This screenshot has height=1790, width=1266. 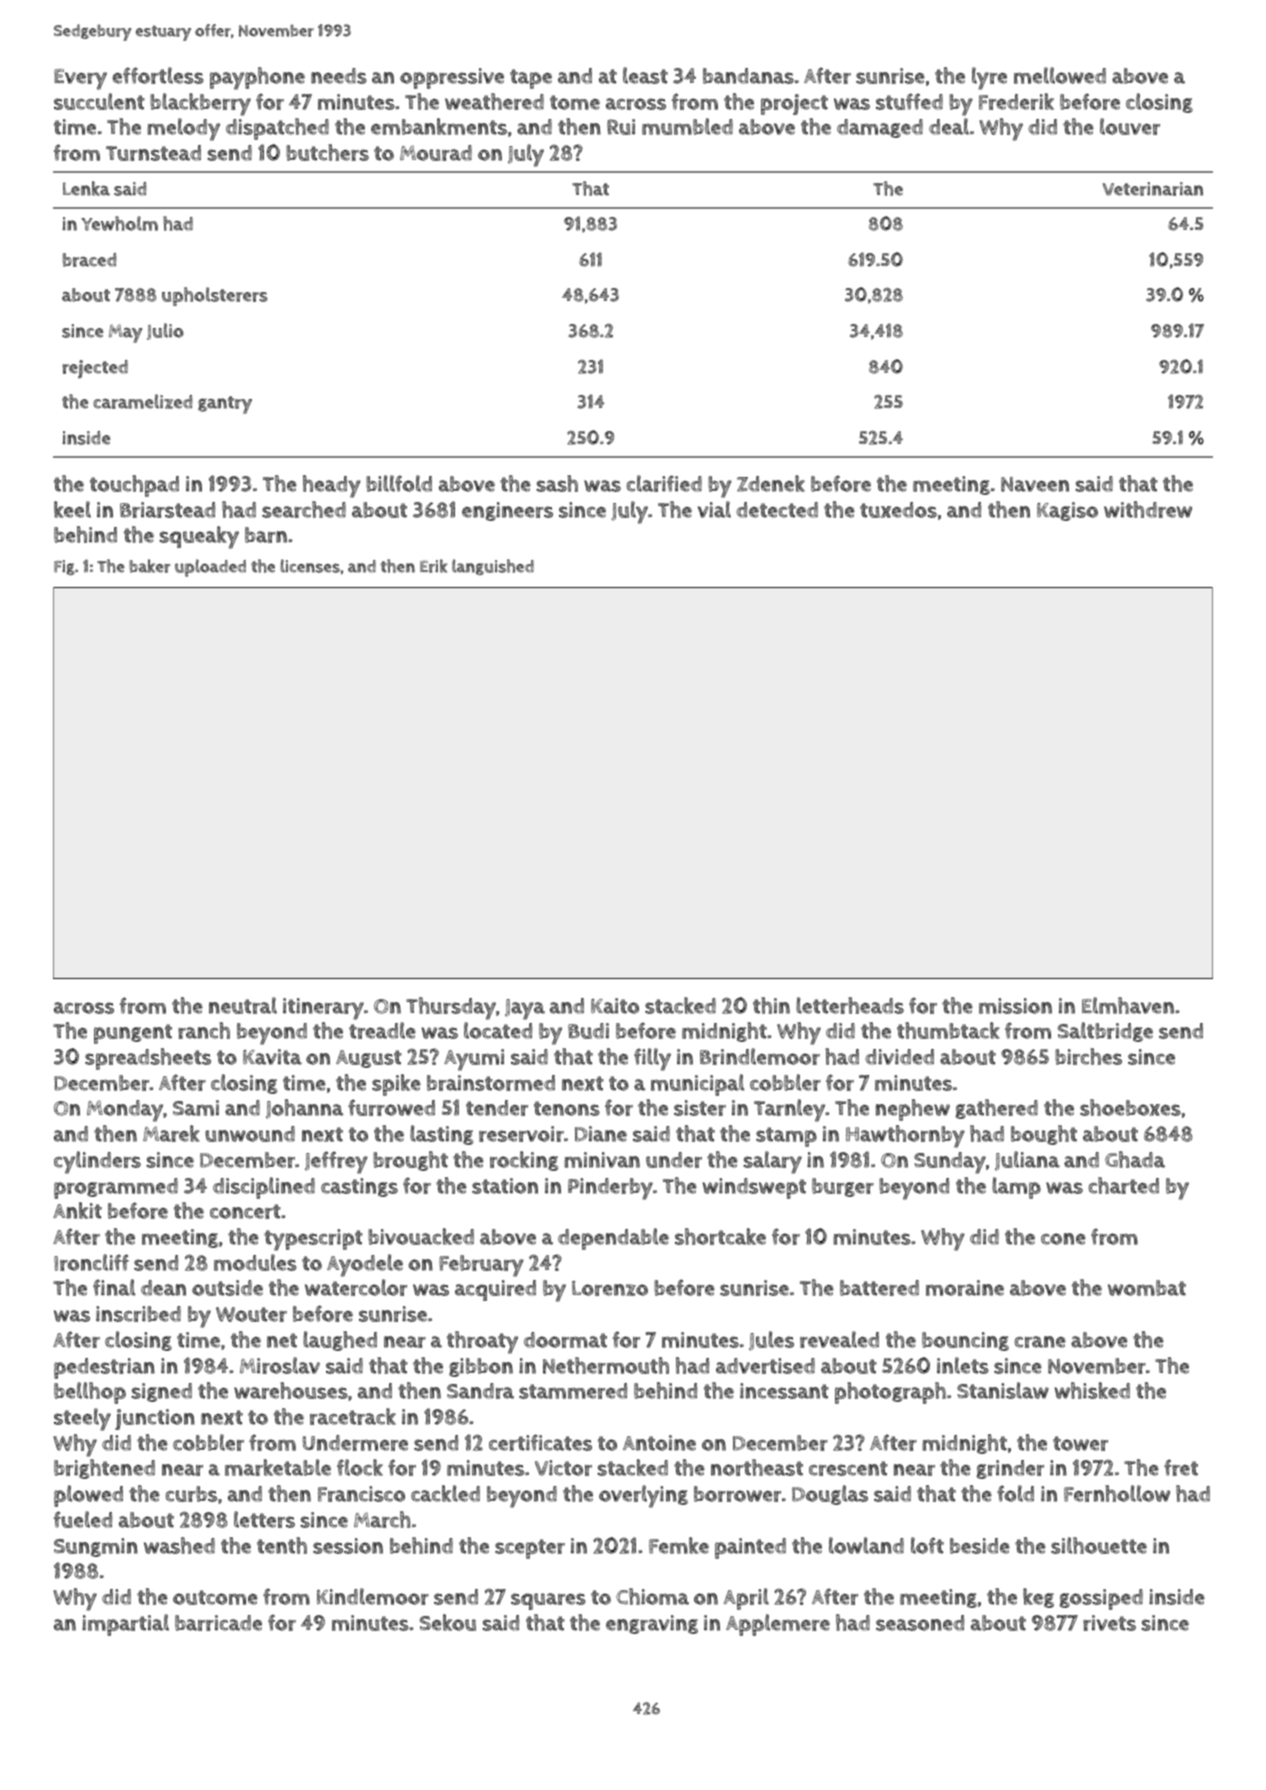 I want to click on Jaya, so click(x=525, y=1009).
